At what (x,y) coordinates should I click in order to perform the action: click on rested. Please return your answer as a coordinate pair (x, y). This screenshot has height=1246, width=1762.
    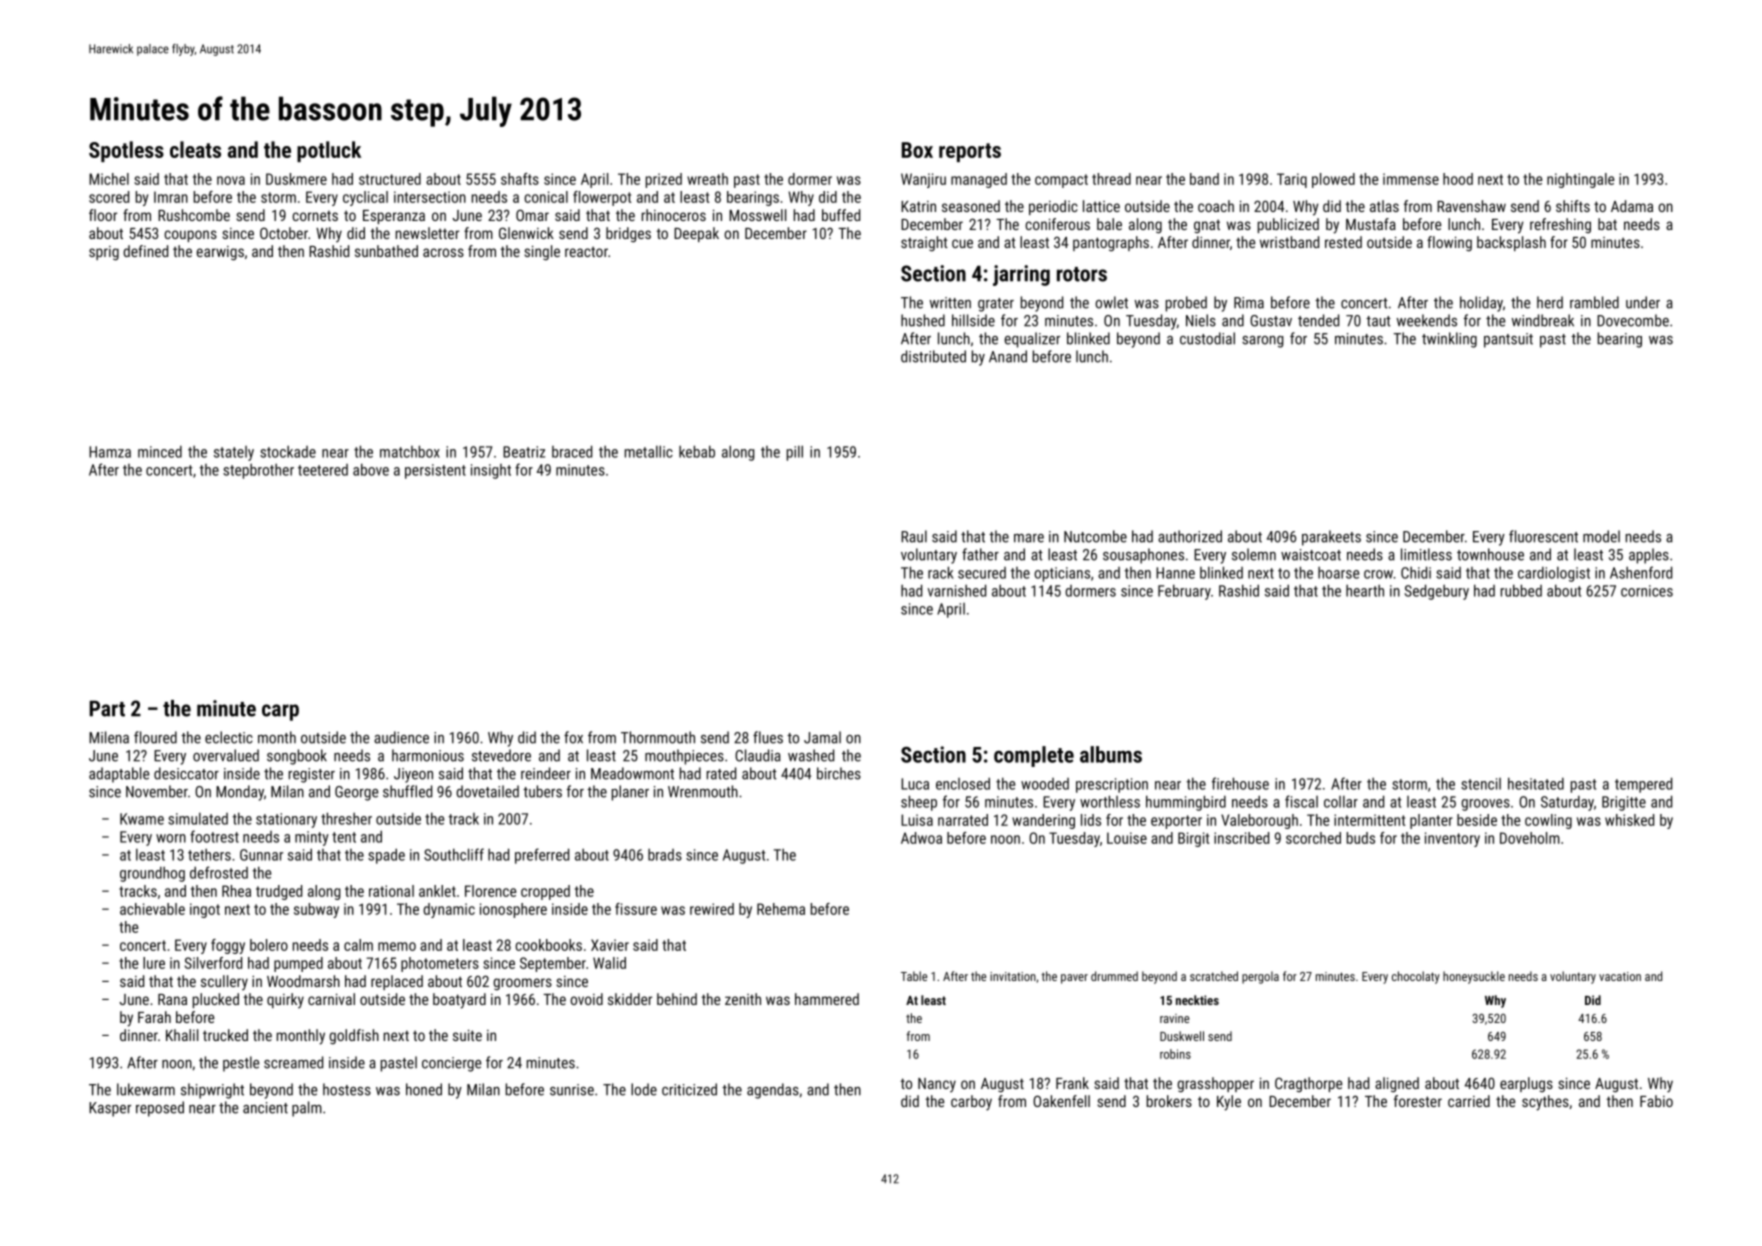
    Looking at the image, I should click on (1343, 242).
